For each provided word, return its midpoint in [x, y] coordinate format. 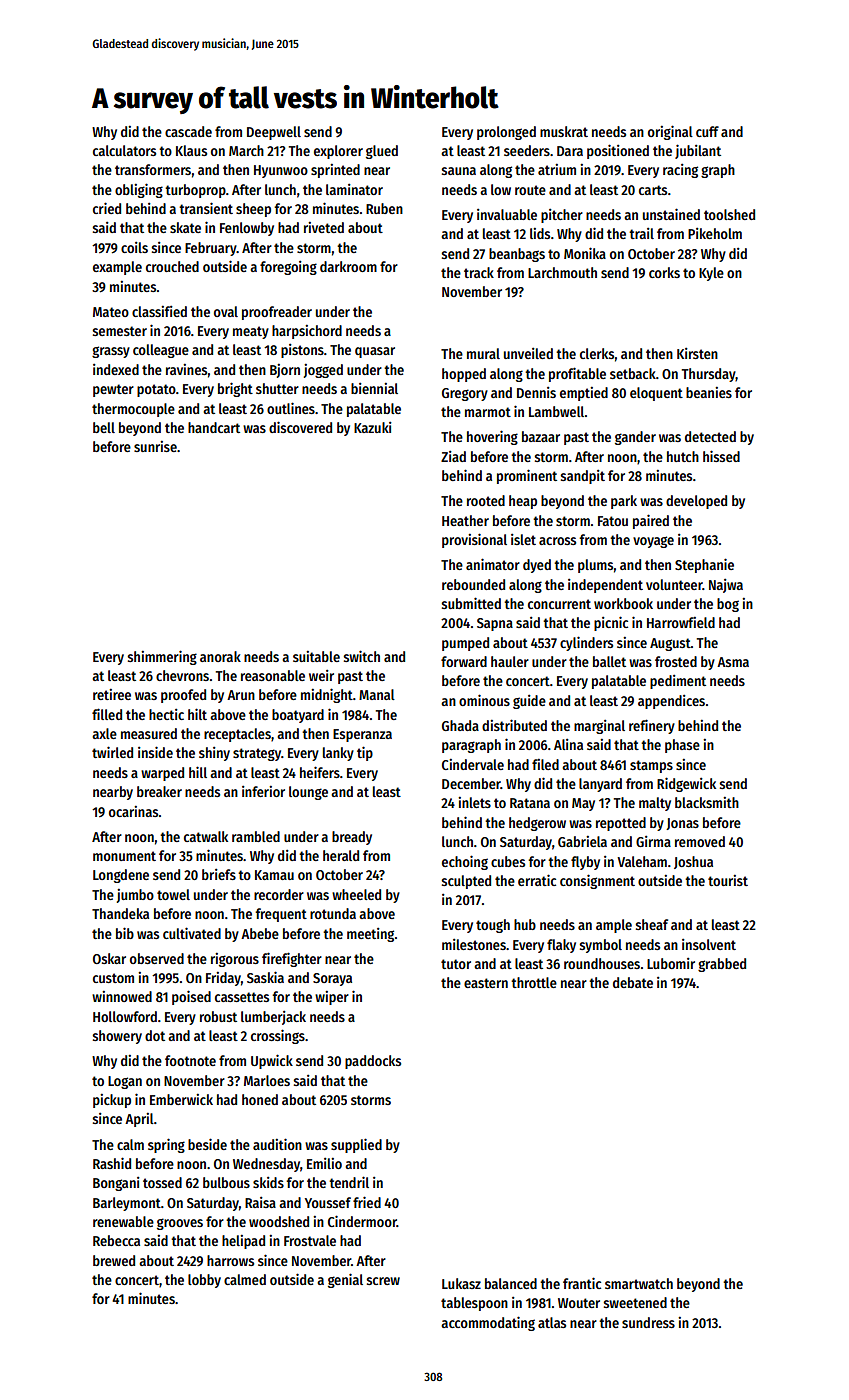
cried [107, 208]
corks [664, 272]
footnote [190, 1060]
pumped [465, 644]
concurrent [559, 604]
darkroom [348, 266]
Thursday [709, 375]
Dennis [536, 392]
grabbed [722, 965]
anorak [220, 656]
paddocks [373, 1062]
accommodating [488, 1323]
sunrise [155, 446]
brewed [114, 1260]
